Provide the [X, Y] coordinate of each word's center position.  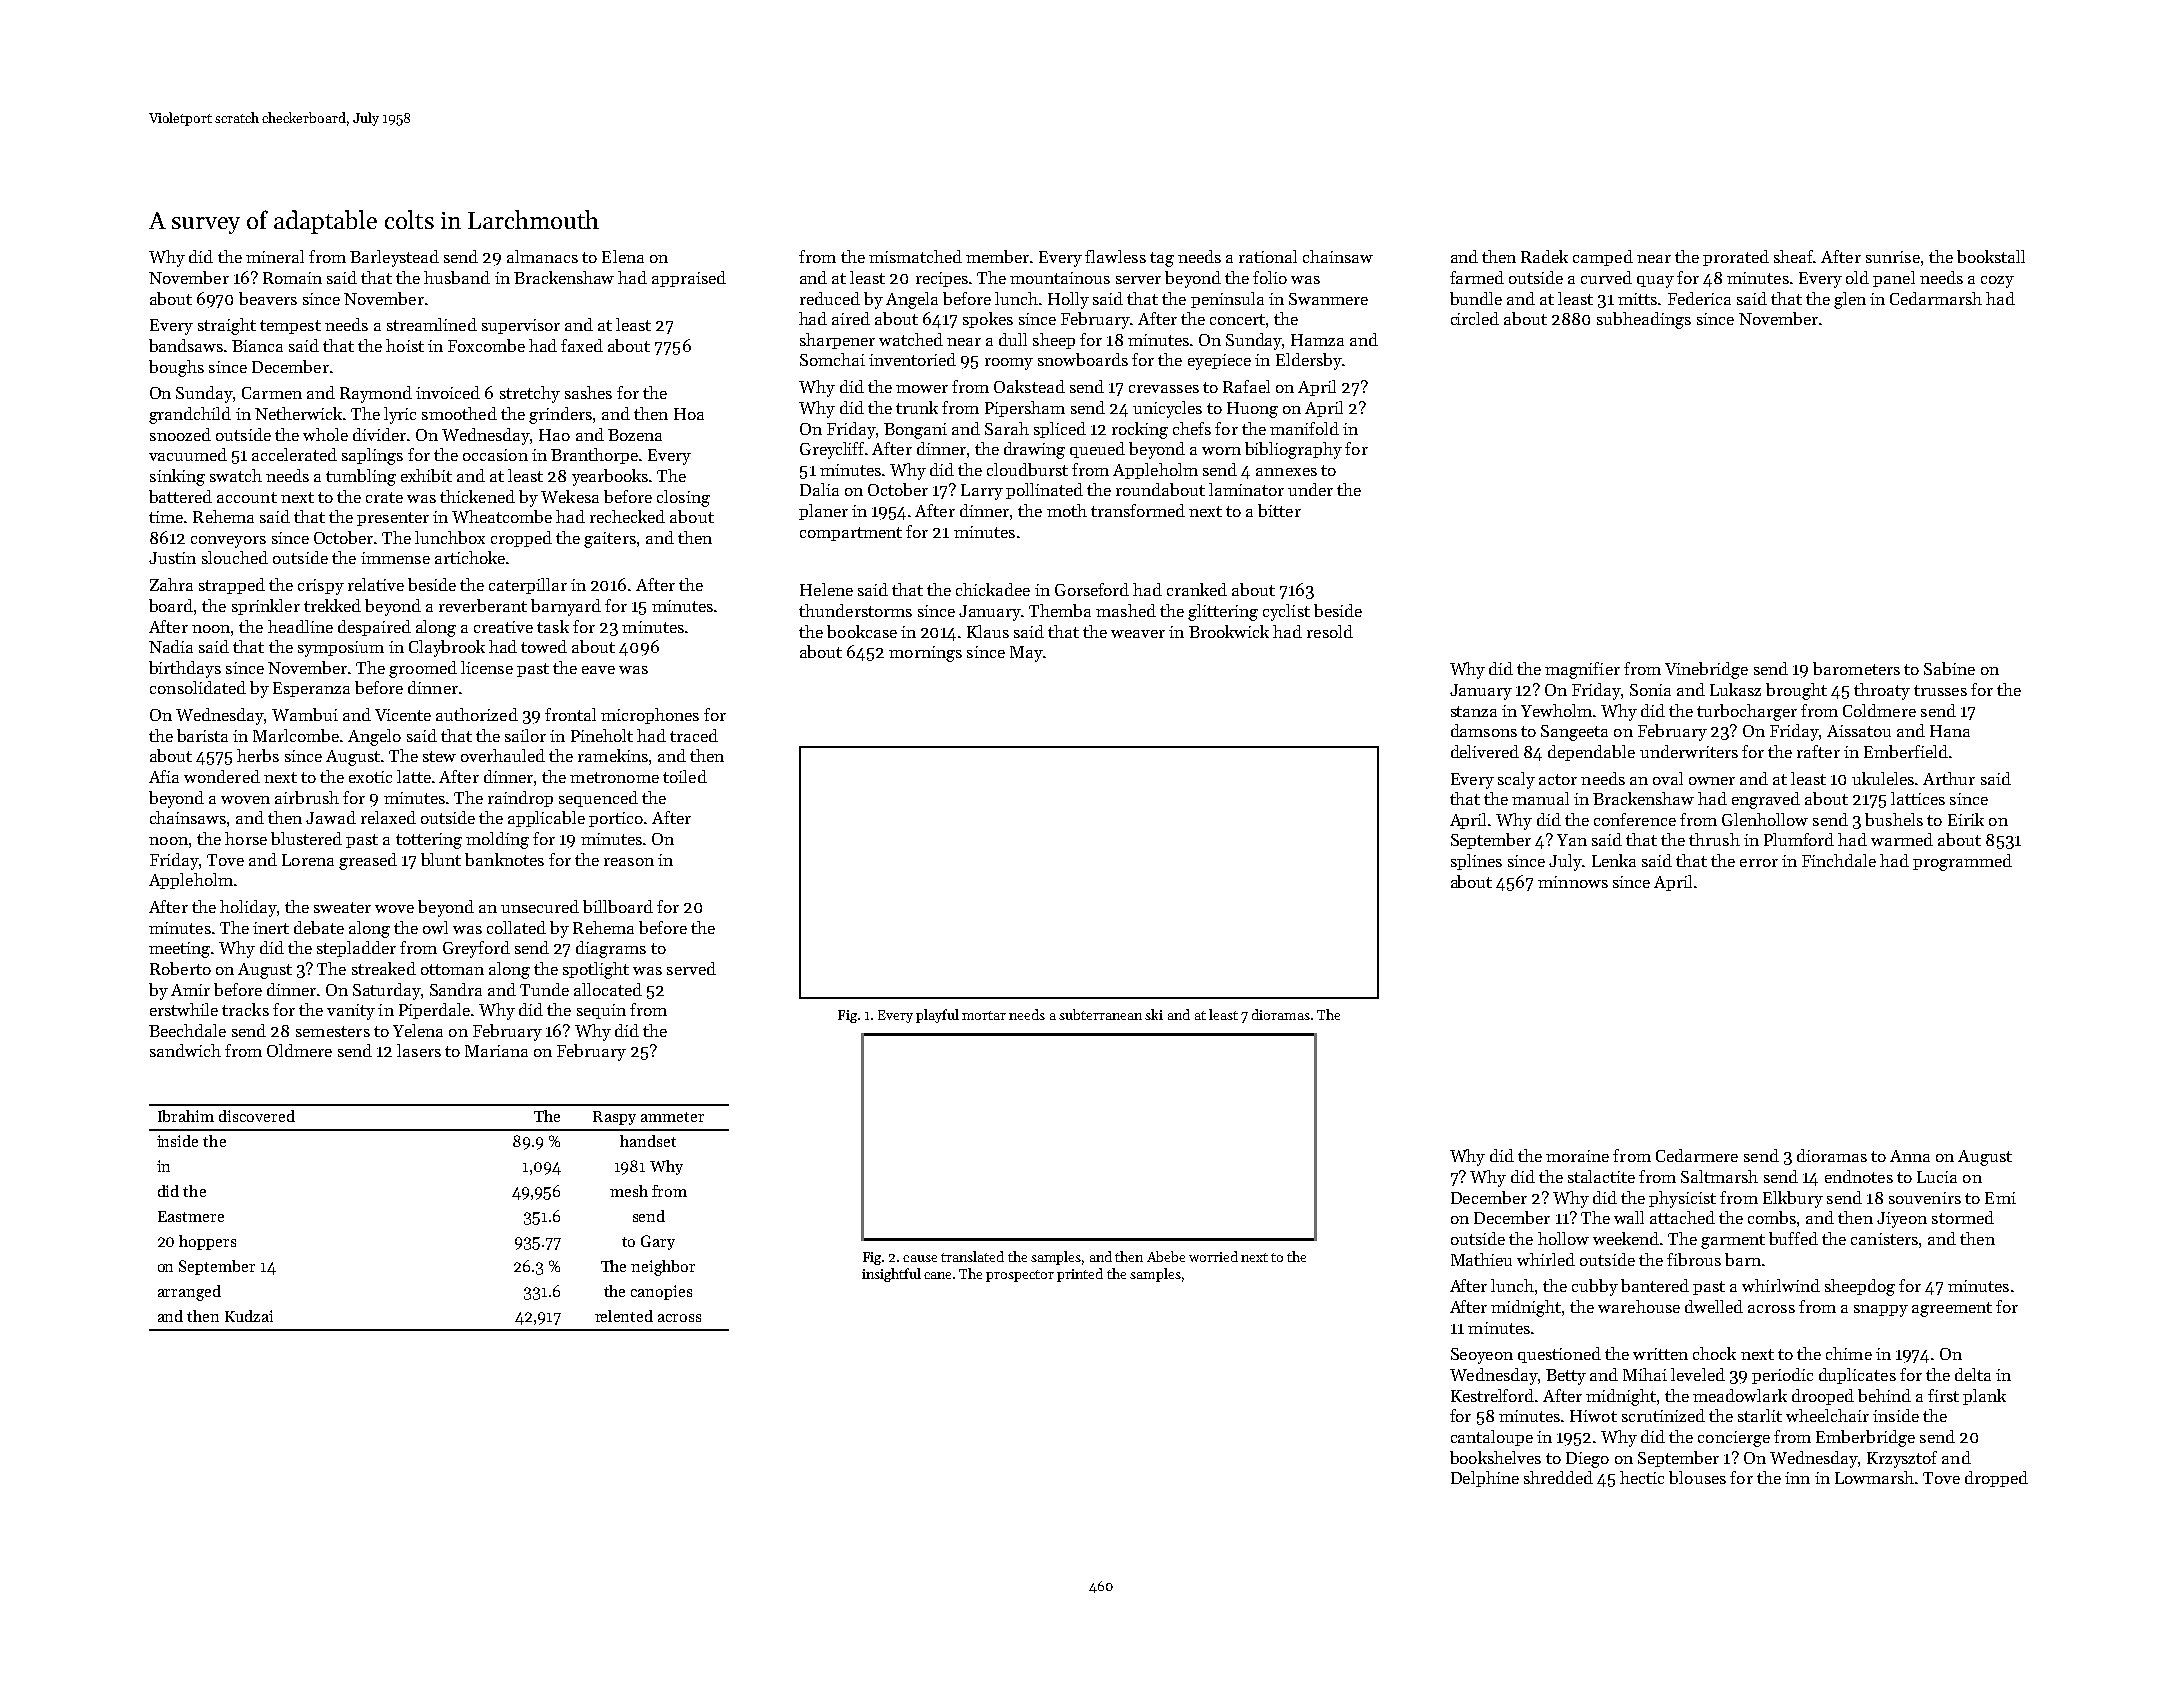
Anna [1910, 1156]
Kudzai [249, 1316]
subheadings [1644, 320]
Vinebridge [1706, 670]
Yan [1572, 840]
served [691, 968]
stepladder [356, 949]
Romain [292, 278]
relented [624, 1316]
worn [1221, 451]
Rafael [1246, 386]
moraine [1577, 1156]
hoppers [207, 1242]
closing [683, 498]
